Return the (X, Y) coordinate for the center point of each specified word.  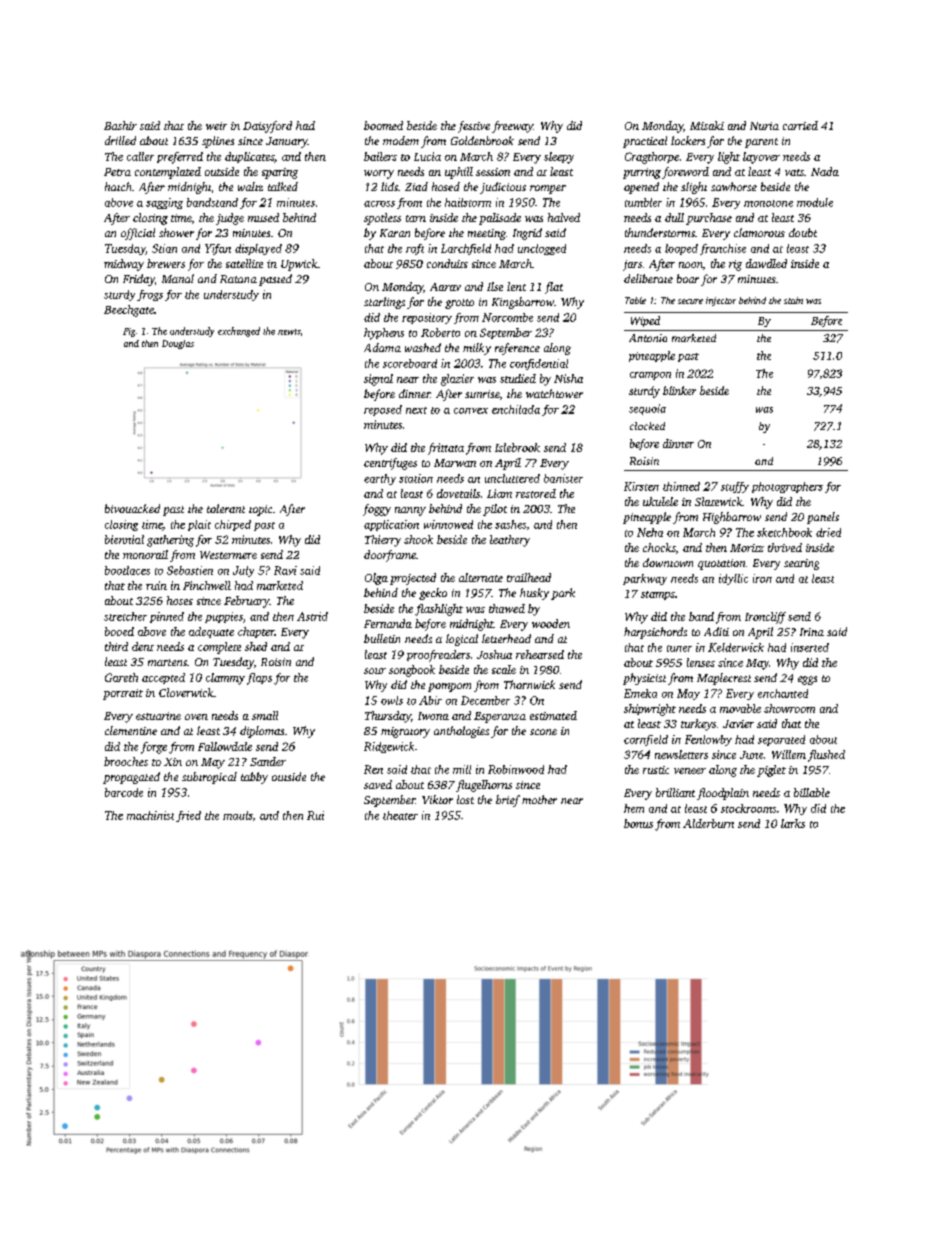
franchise (723, 249)
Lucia (427, 156)
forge (154, 748)
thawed (507, 608)
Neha (650, 532)
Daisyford (267, 127)
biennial (124, 539)
